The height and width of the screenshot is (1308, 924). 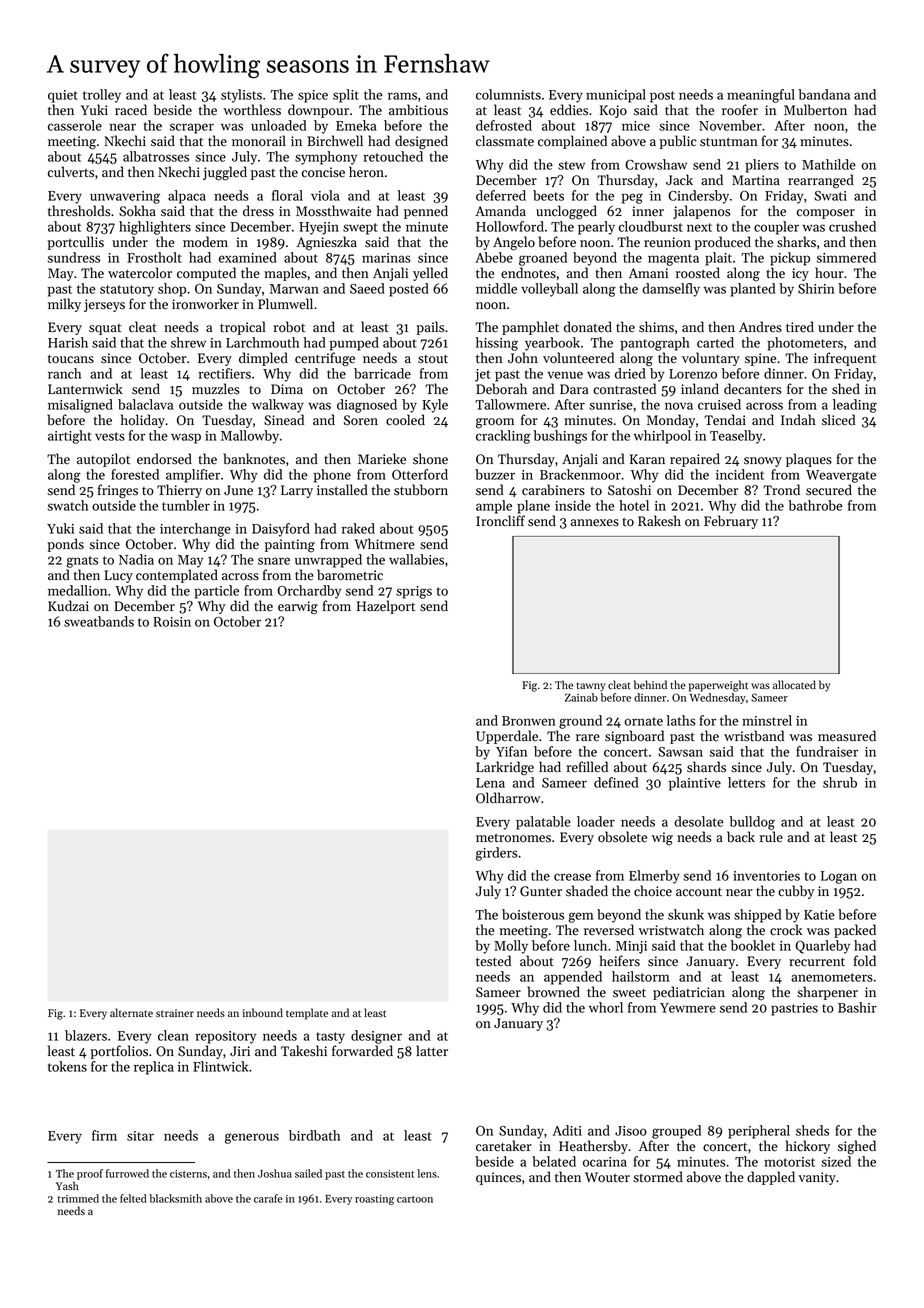 What do you see at coordinates (497, 854) in the screenshot?
I see `girders` at bounding box center [497, 854].
